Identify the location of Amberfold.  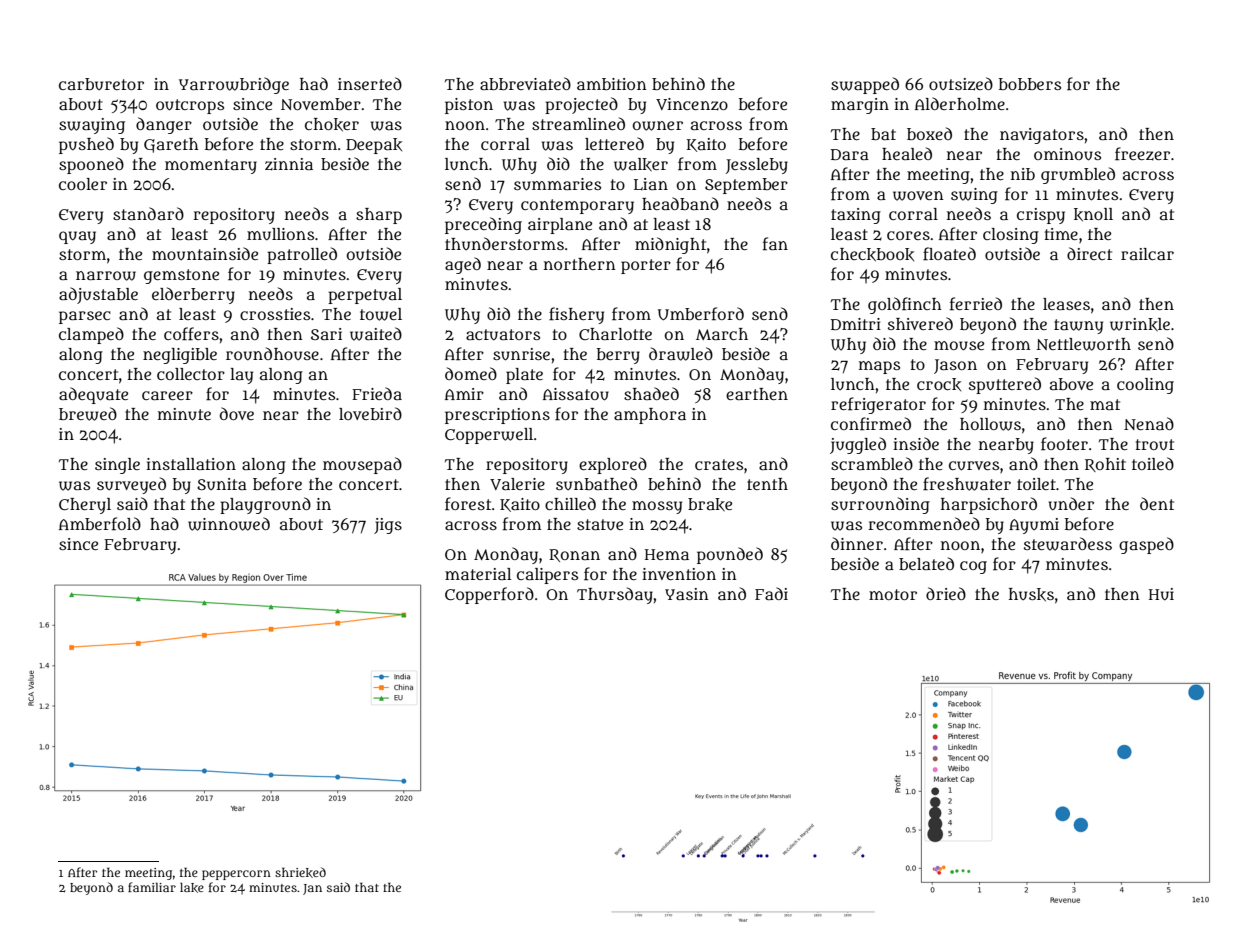
(100, 524).
